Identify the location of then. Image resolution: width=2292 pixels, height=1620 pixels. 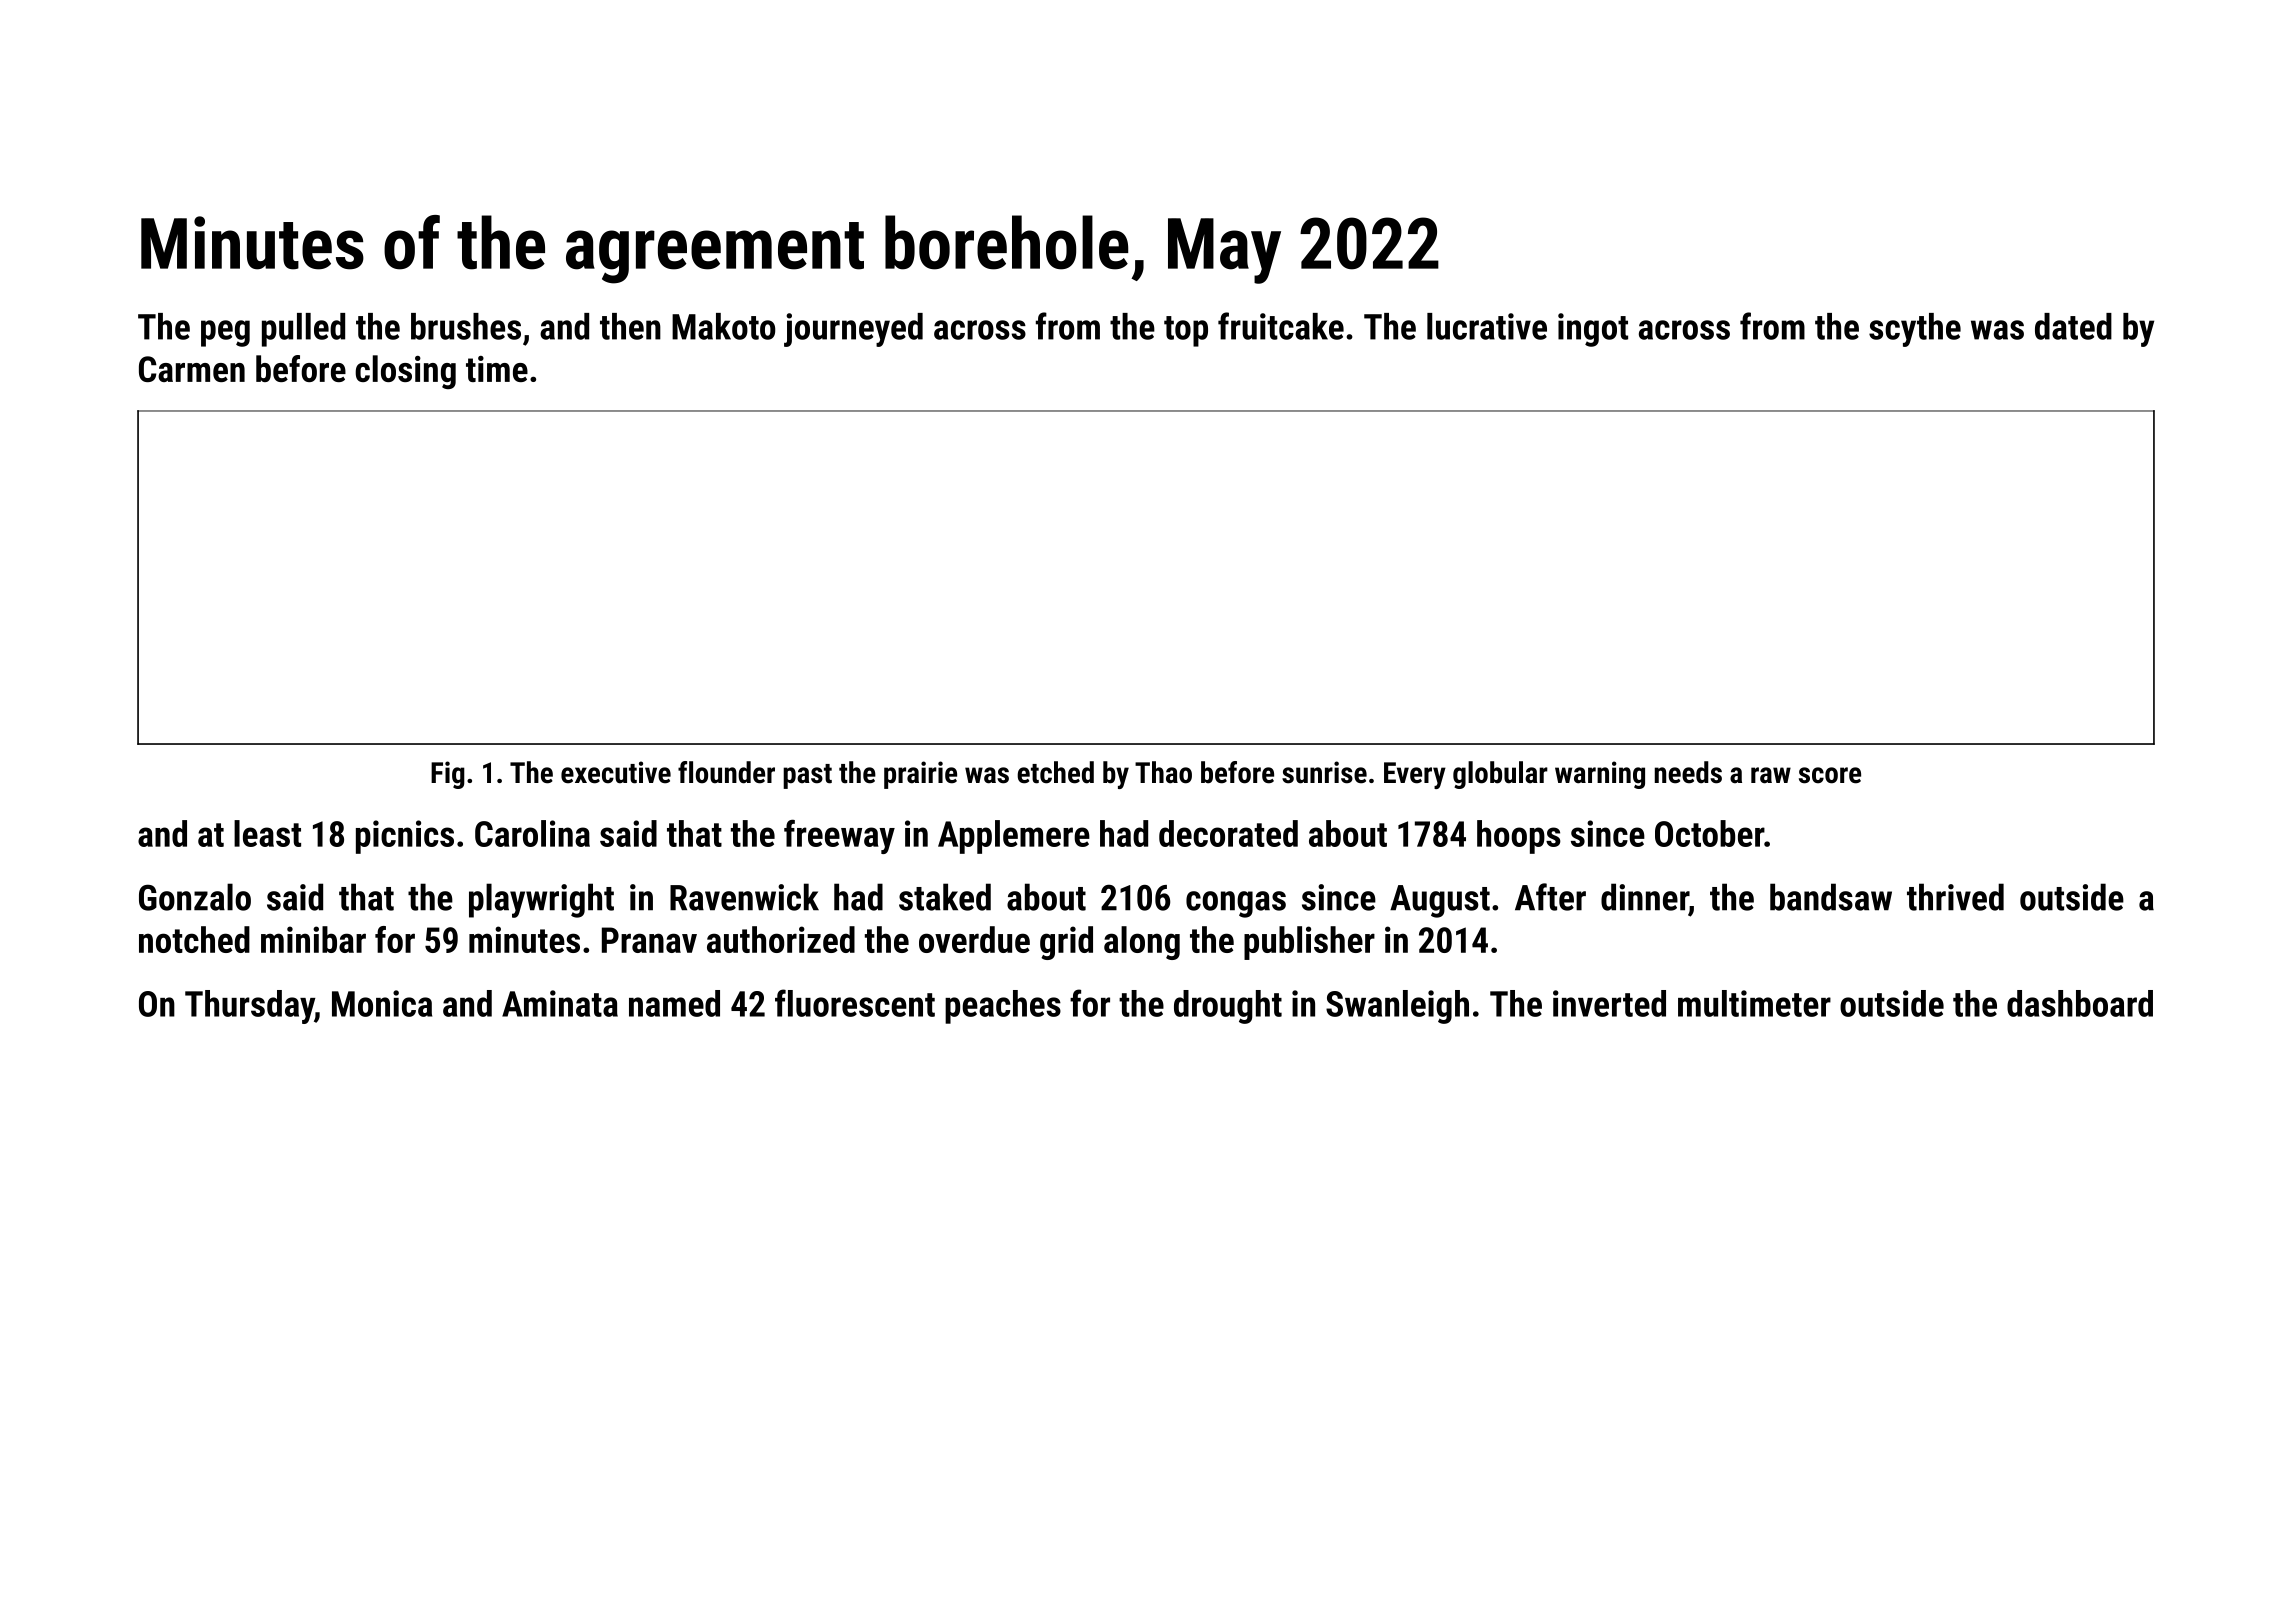
(630, 326).
